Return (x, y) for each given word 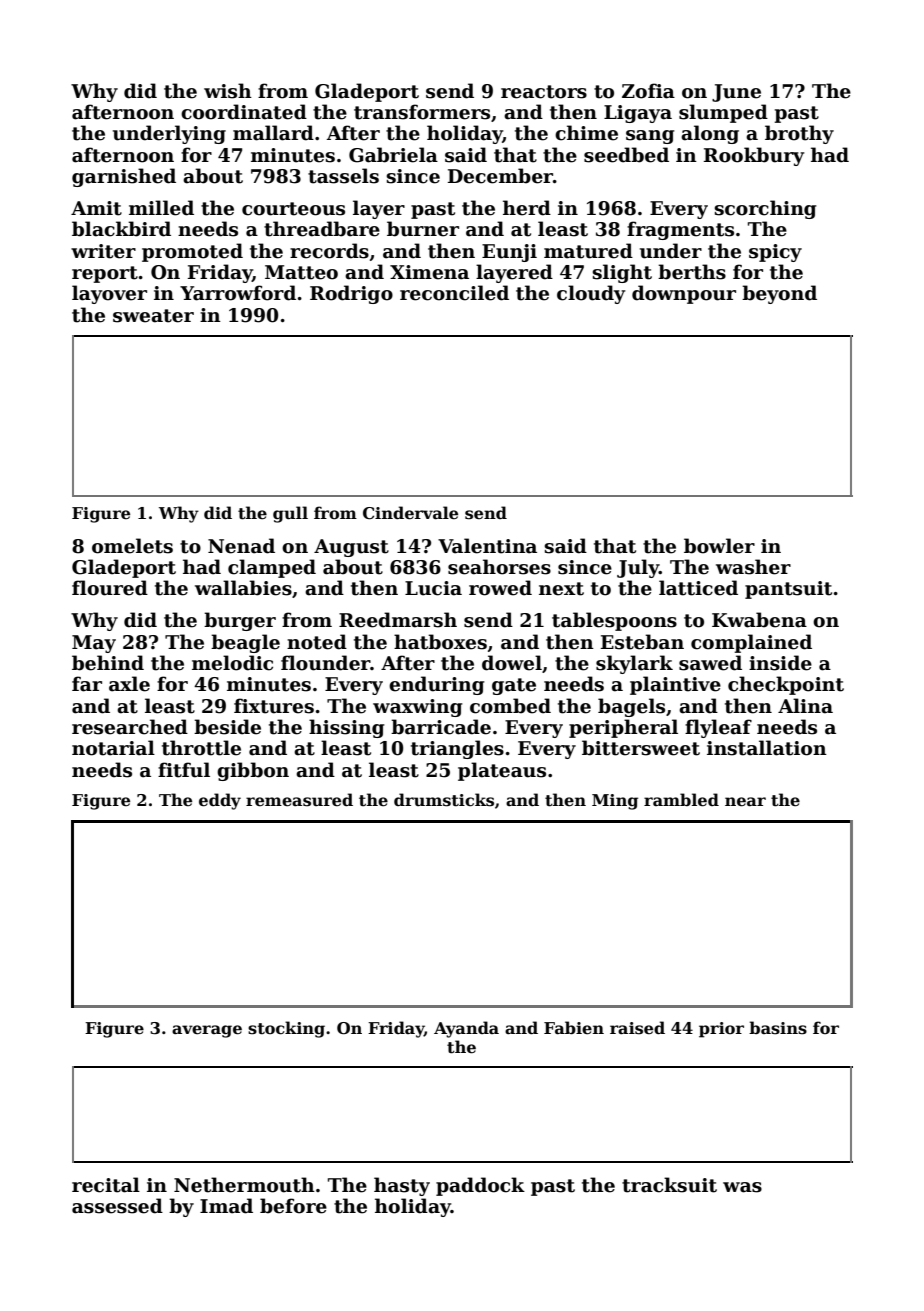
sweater (153, 316)
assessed (117, 1206)
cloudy (591, 294)
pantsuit (788, 590)
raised (637, 1028)
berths (692, 272)
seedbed (626, 155)
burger (240, 621)
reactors (544, 92)
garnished (124, 177)
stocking (286, 1029)
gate (514, 686)
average (207, 1031)
